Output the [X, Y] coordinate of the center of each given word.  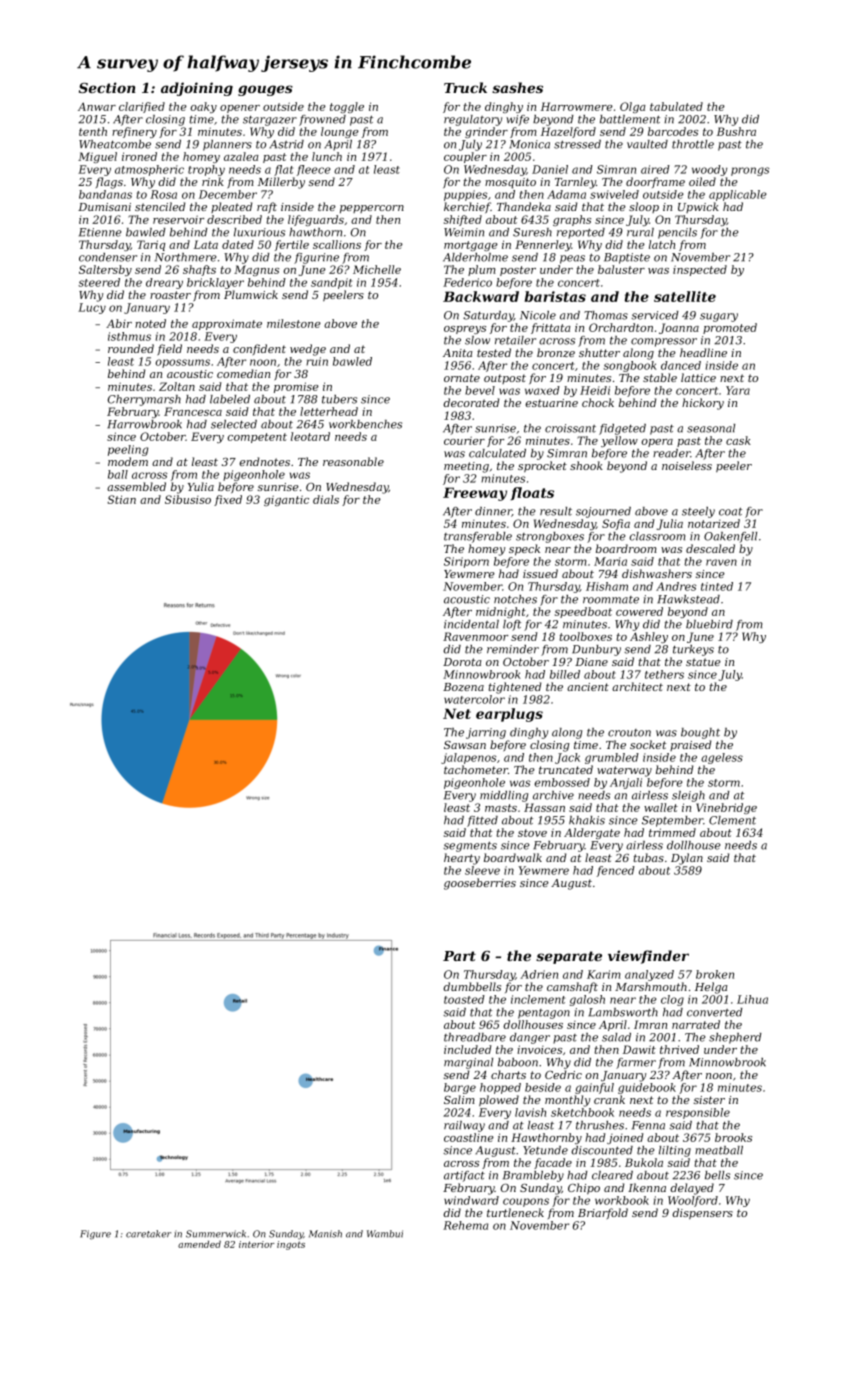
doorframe [655, 182]
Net [457, 713]
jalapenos [468, 758]
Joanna [679, 328]
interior [257, 1244]
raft [267, 207]
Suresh [532, 232]
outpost [505, 379]
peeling [128, 450]
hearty [462, 859]
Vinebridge [726, 808]
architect [637, 686]
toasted [464, 999]
